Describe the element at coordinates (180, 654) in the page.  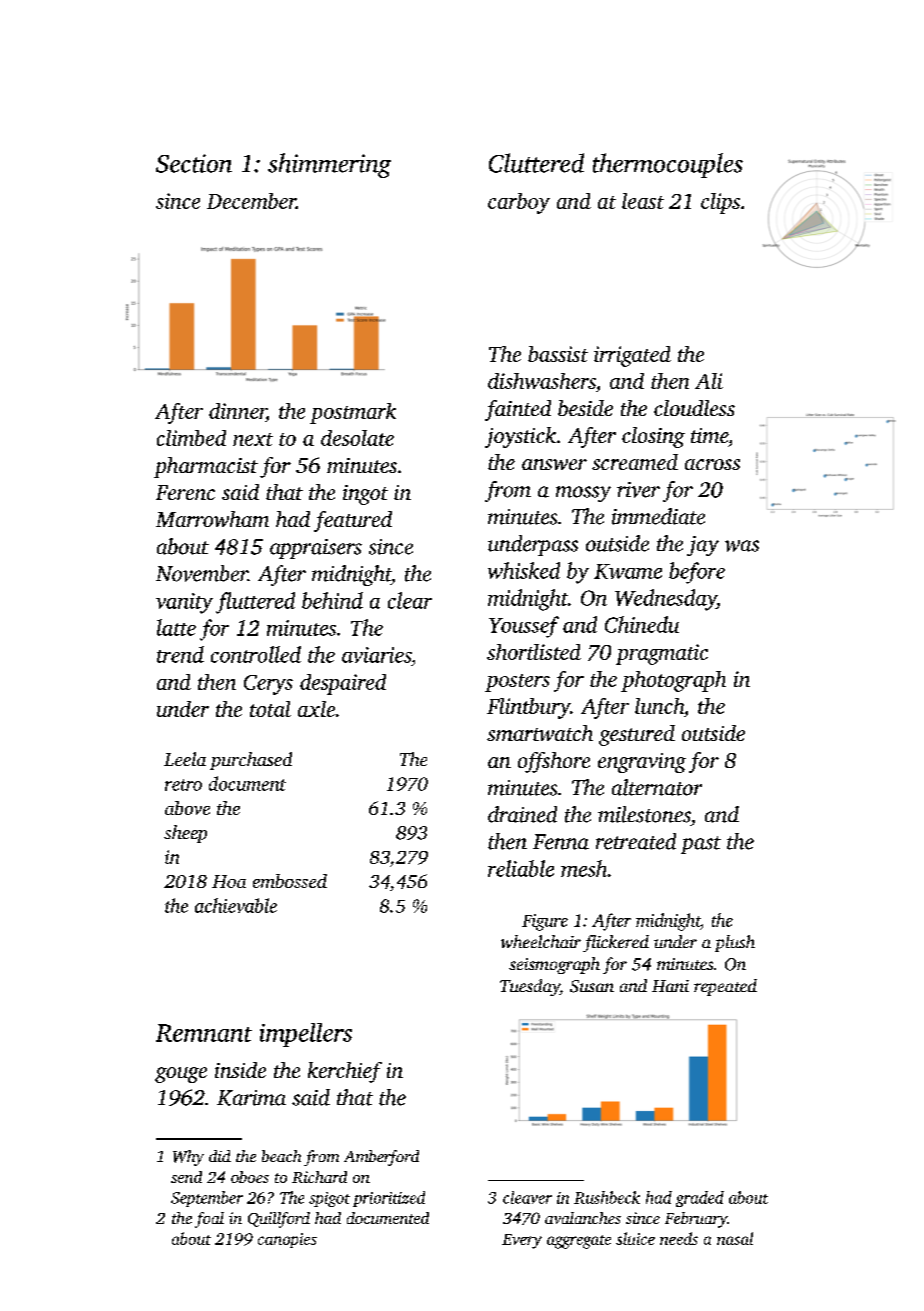
I see `trend` at that location.
